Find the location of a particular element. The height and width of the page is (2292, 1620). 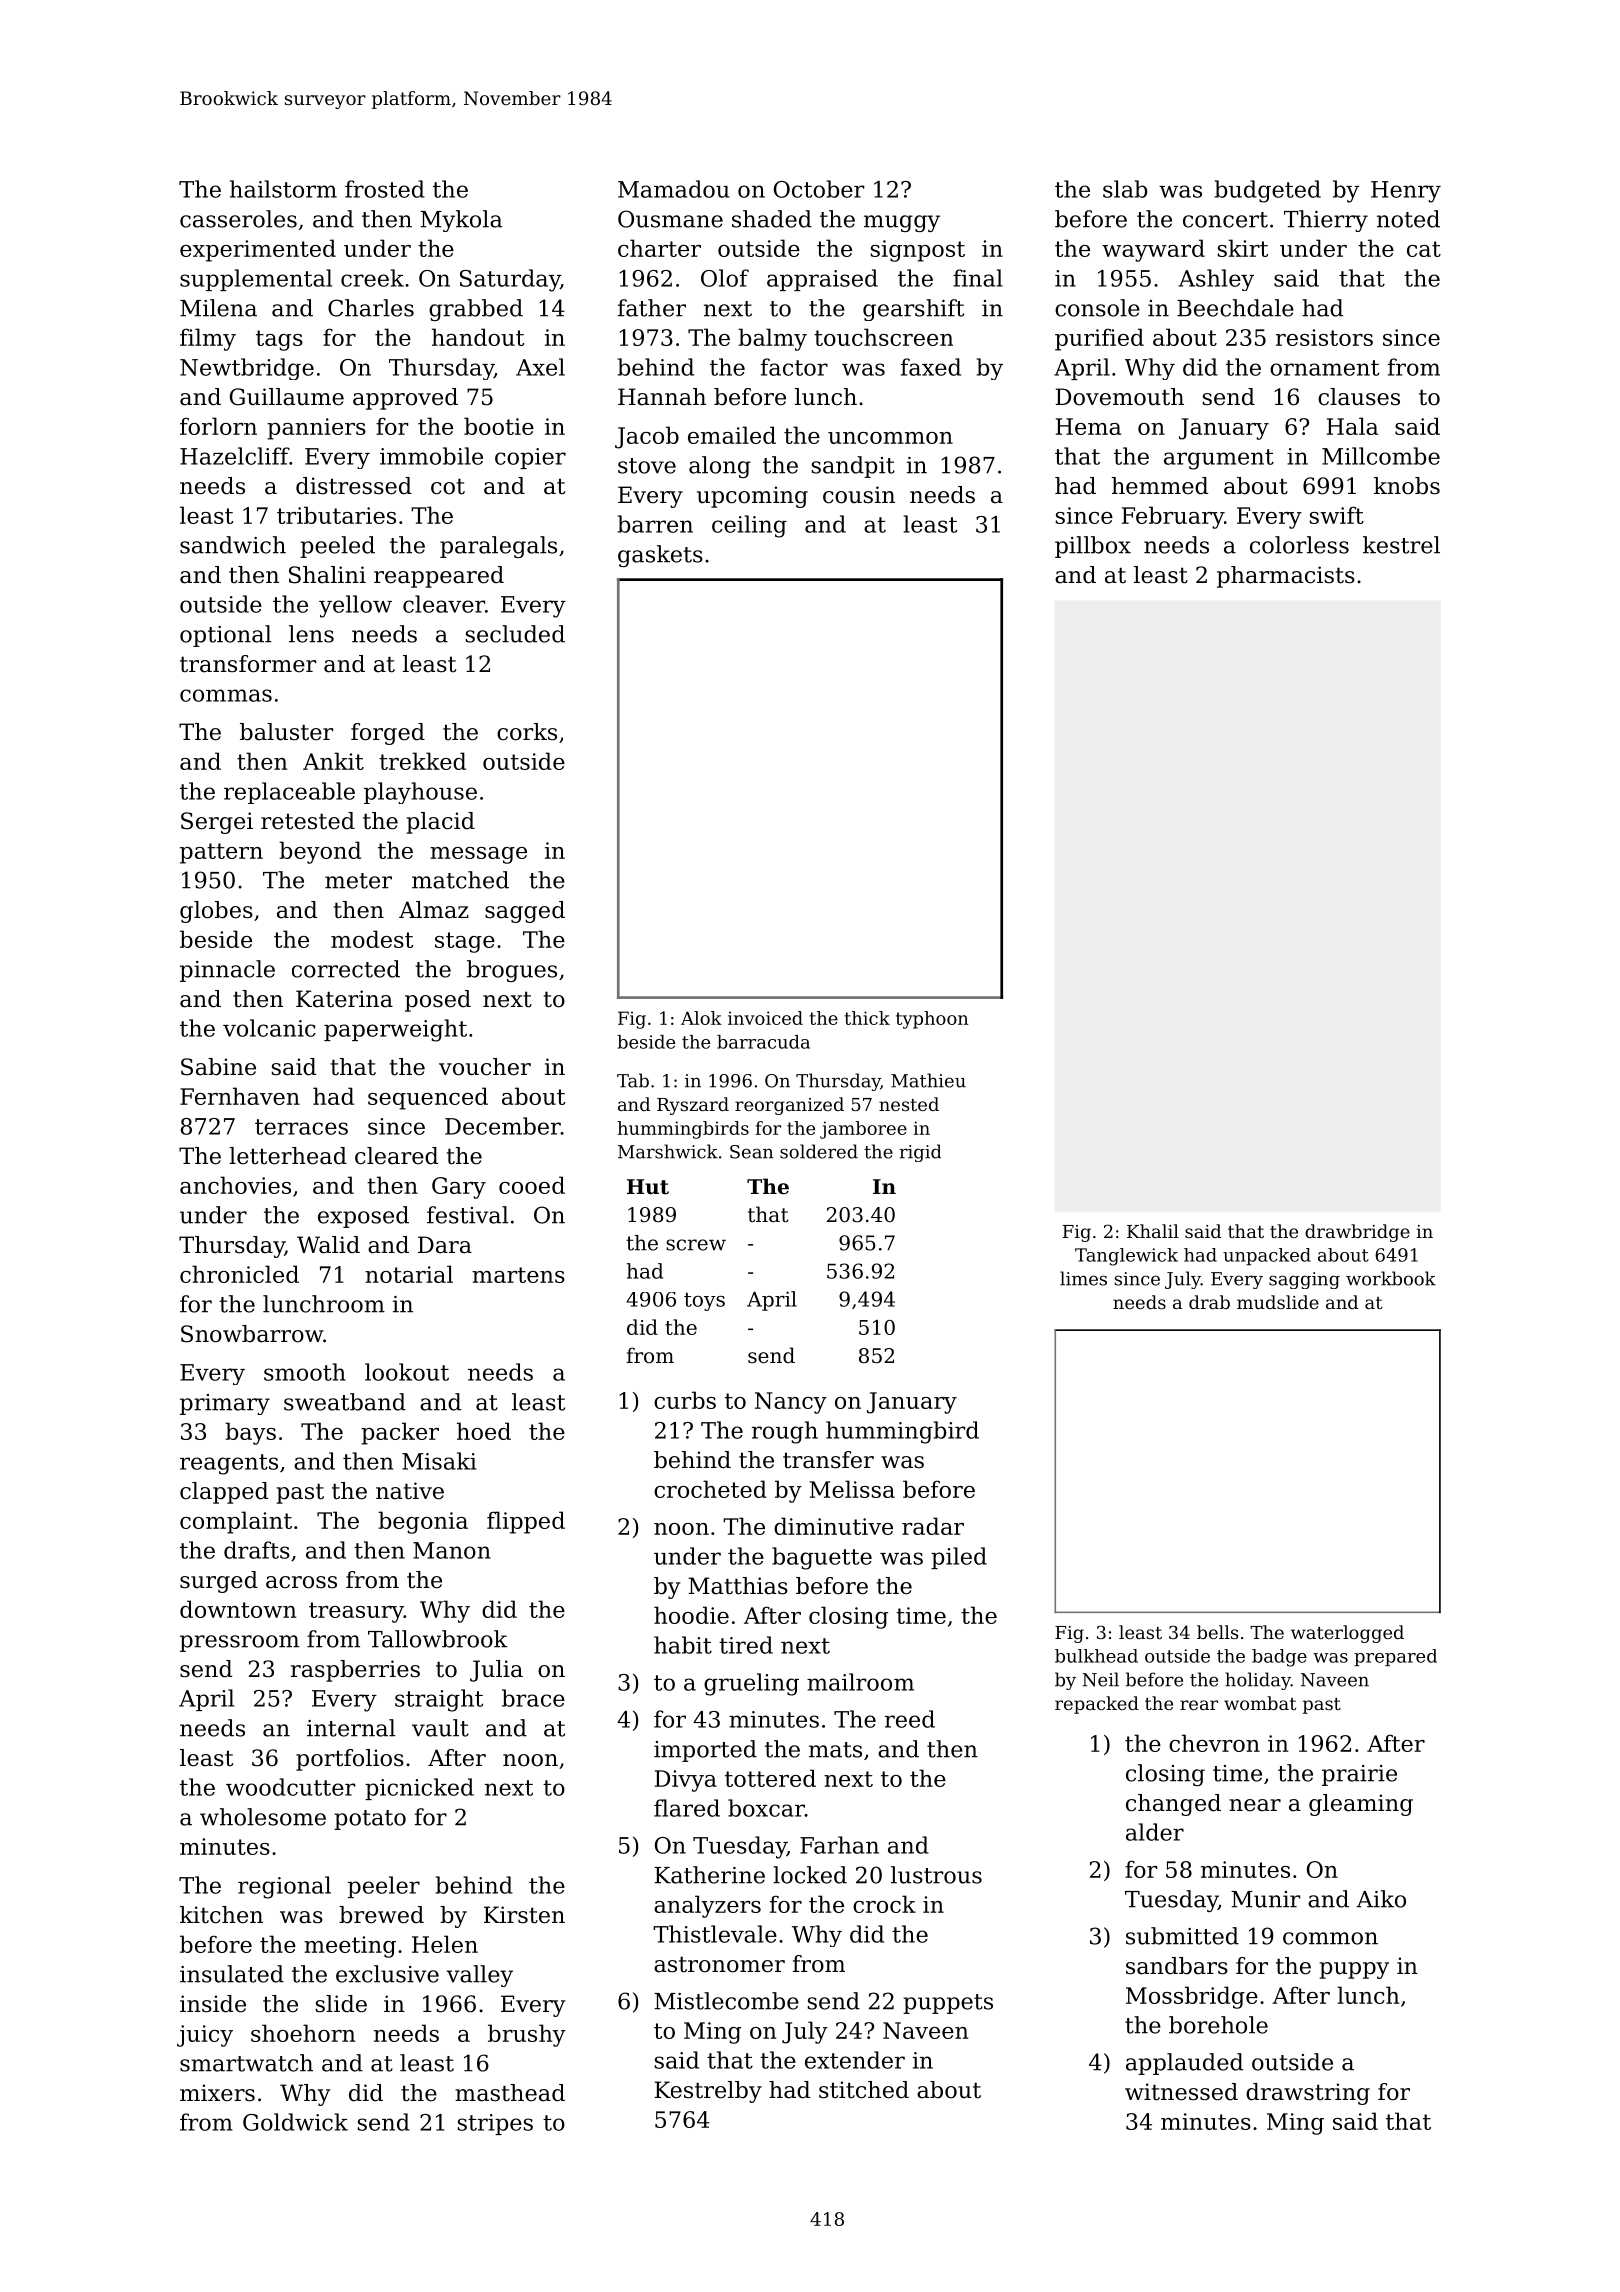

corrected is located at coordinates (346, 969).
